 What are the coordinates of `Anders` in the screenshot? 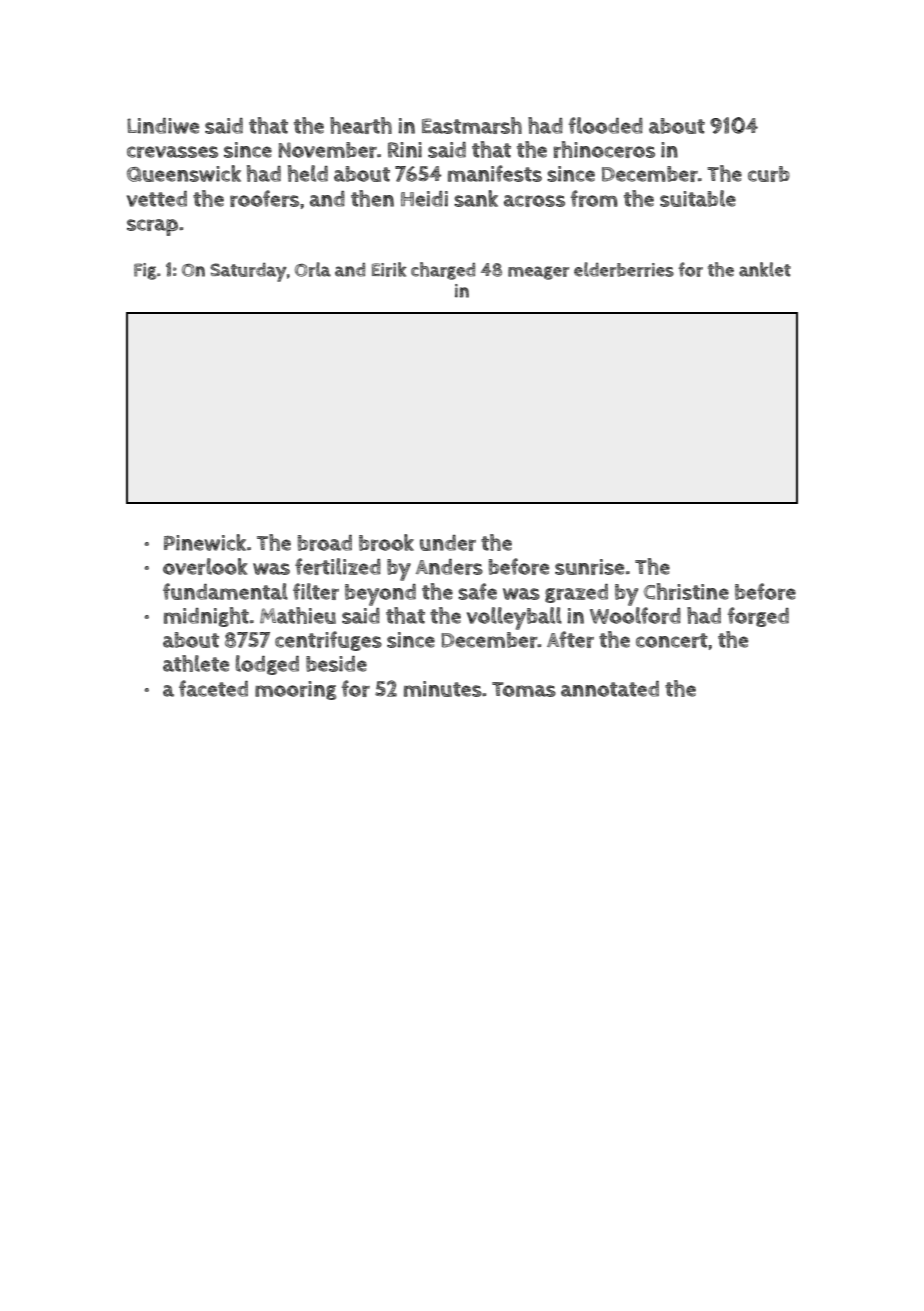 It's located at (449, 567).
